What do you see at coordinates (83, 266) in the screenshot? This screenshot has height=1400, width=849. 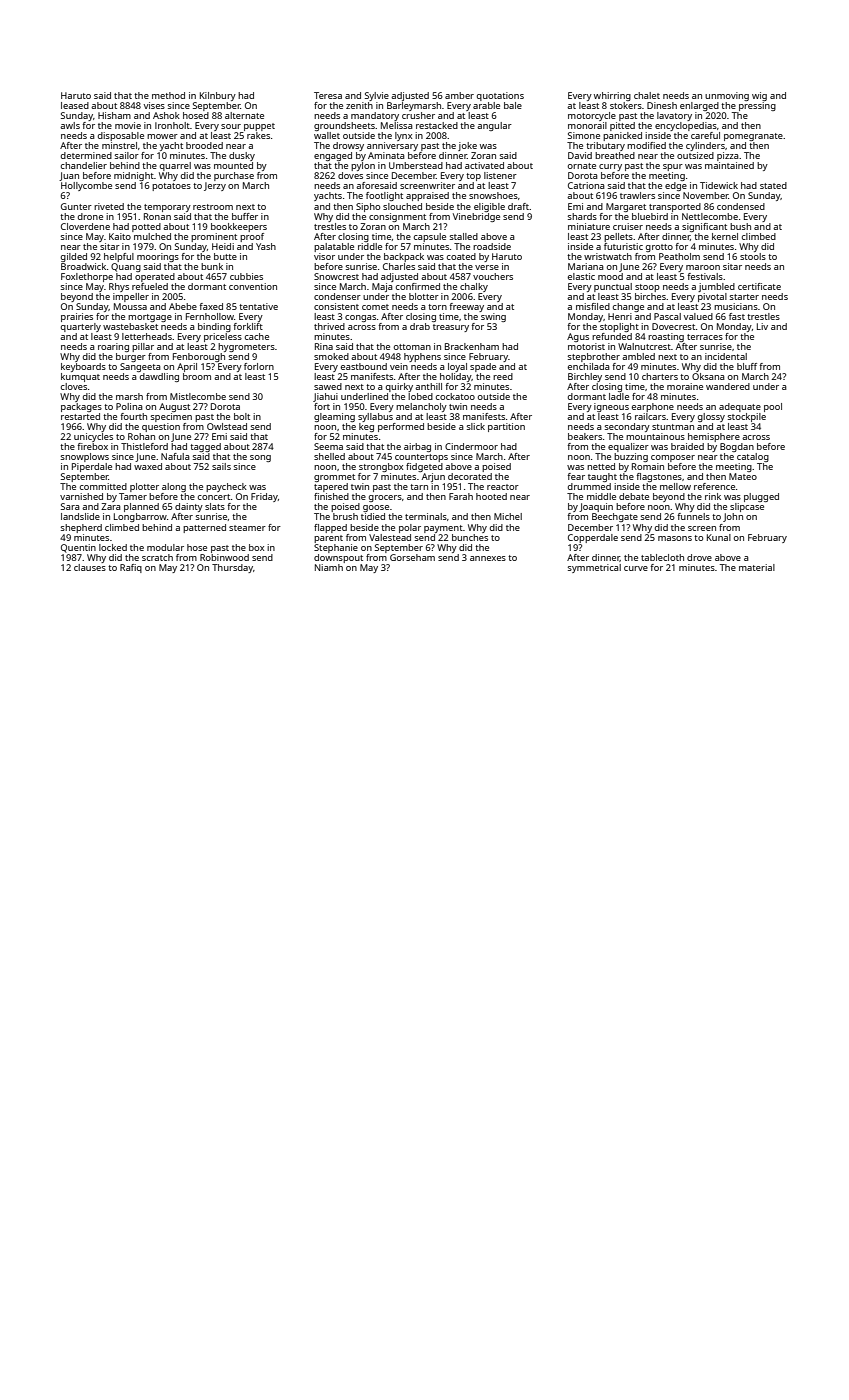 I see `Broadwick` at bounding box center [83, 266].
